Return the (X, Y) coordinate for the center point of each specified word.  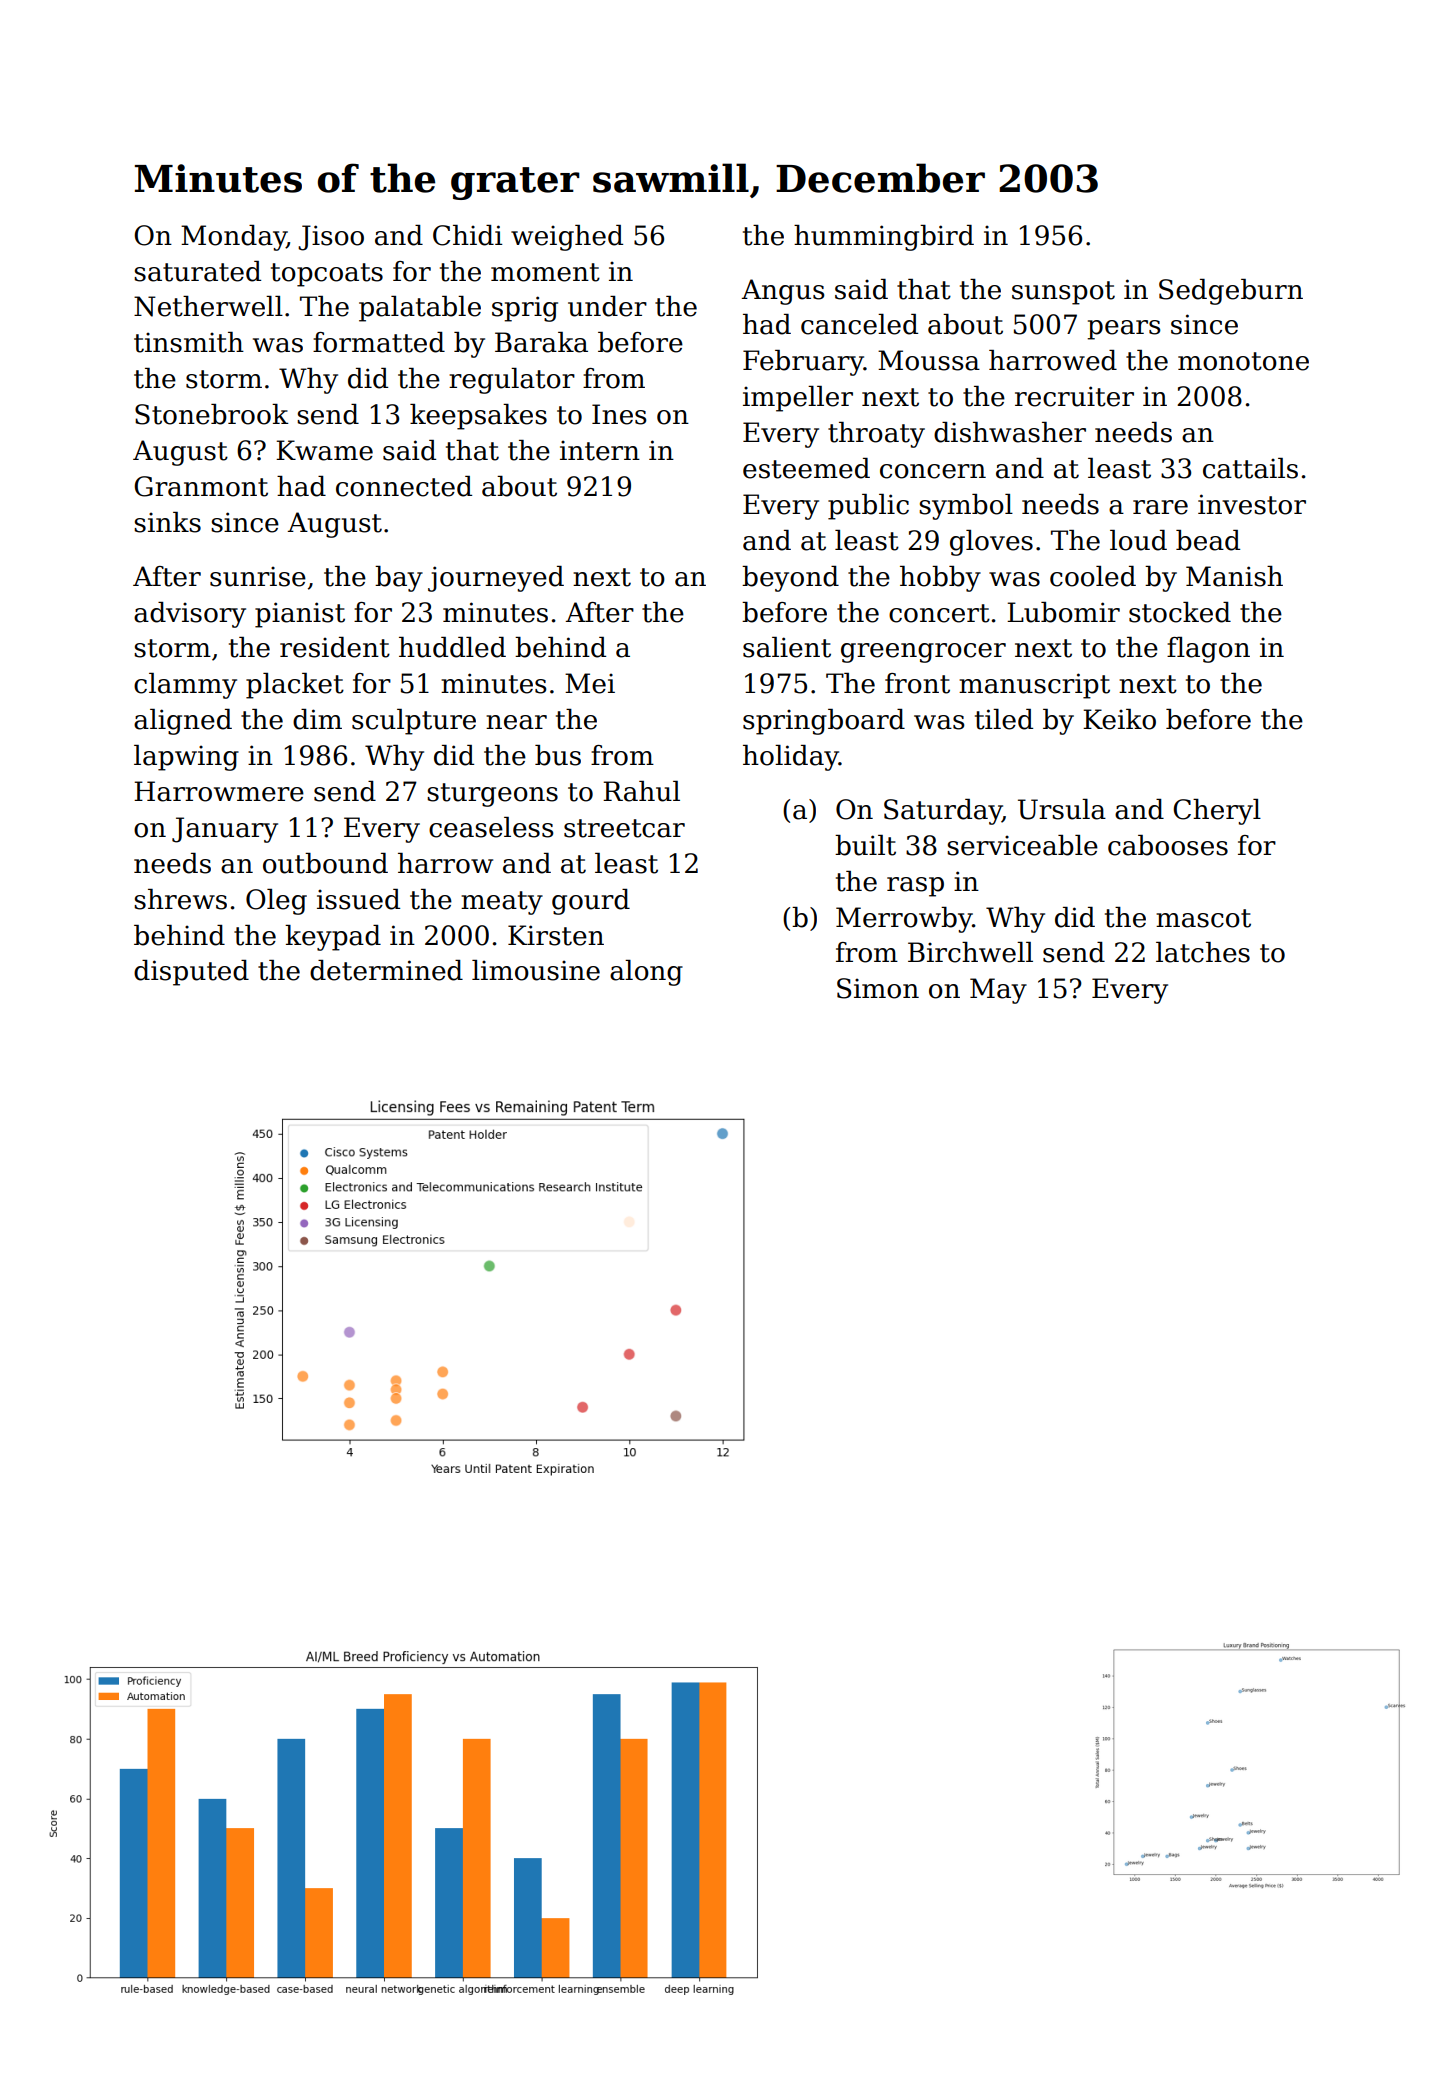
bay (399, 579)
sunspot (1063, 293)
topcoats (327, 275)
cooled (1093, 576)
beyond (790, 579)
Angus (783, 292)
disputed (191, 973)
